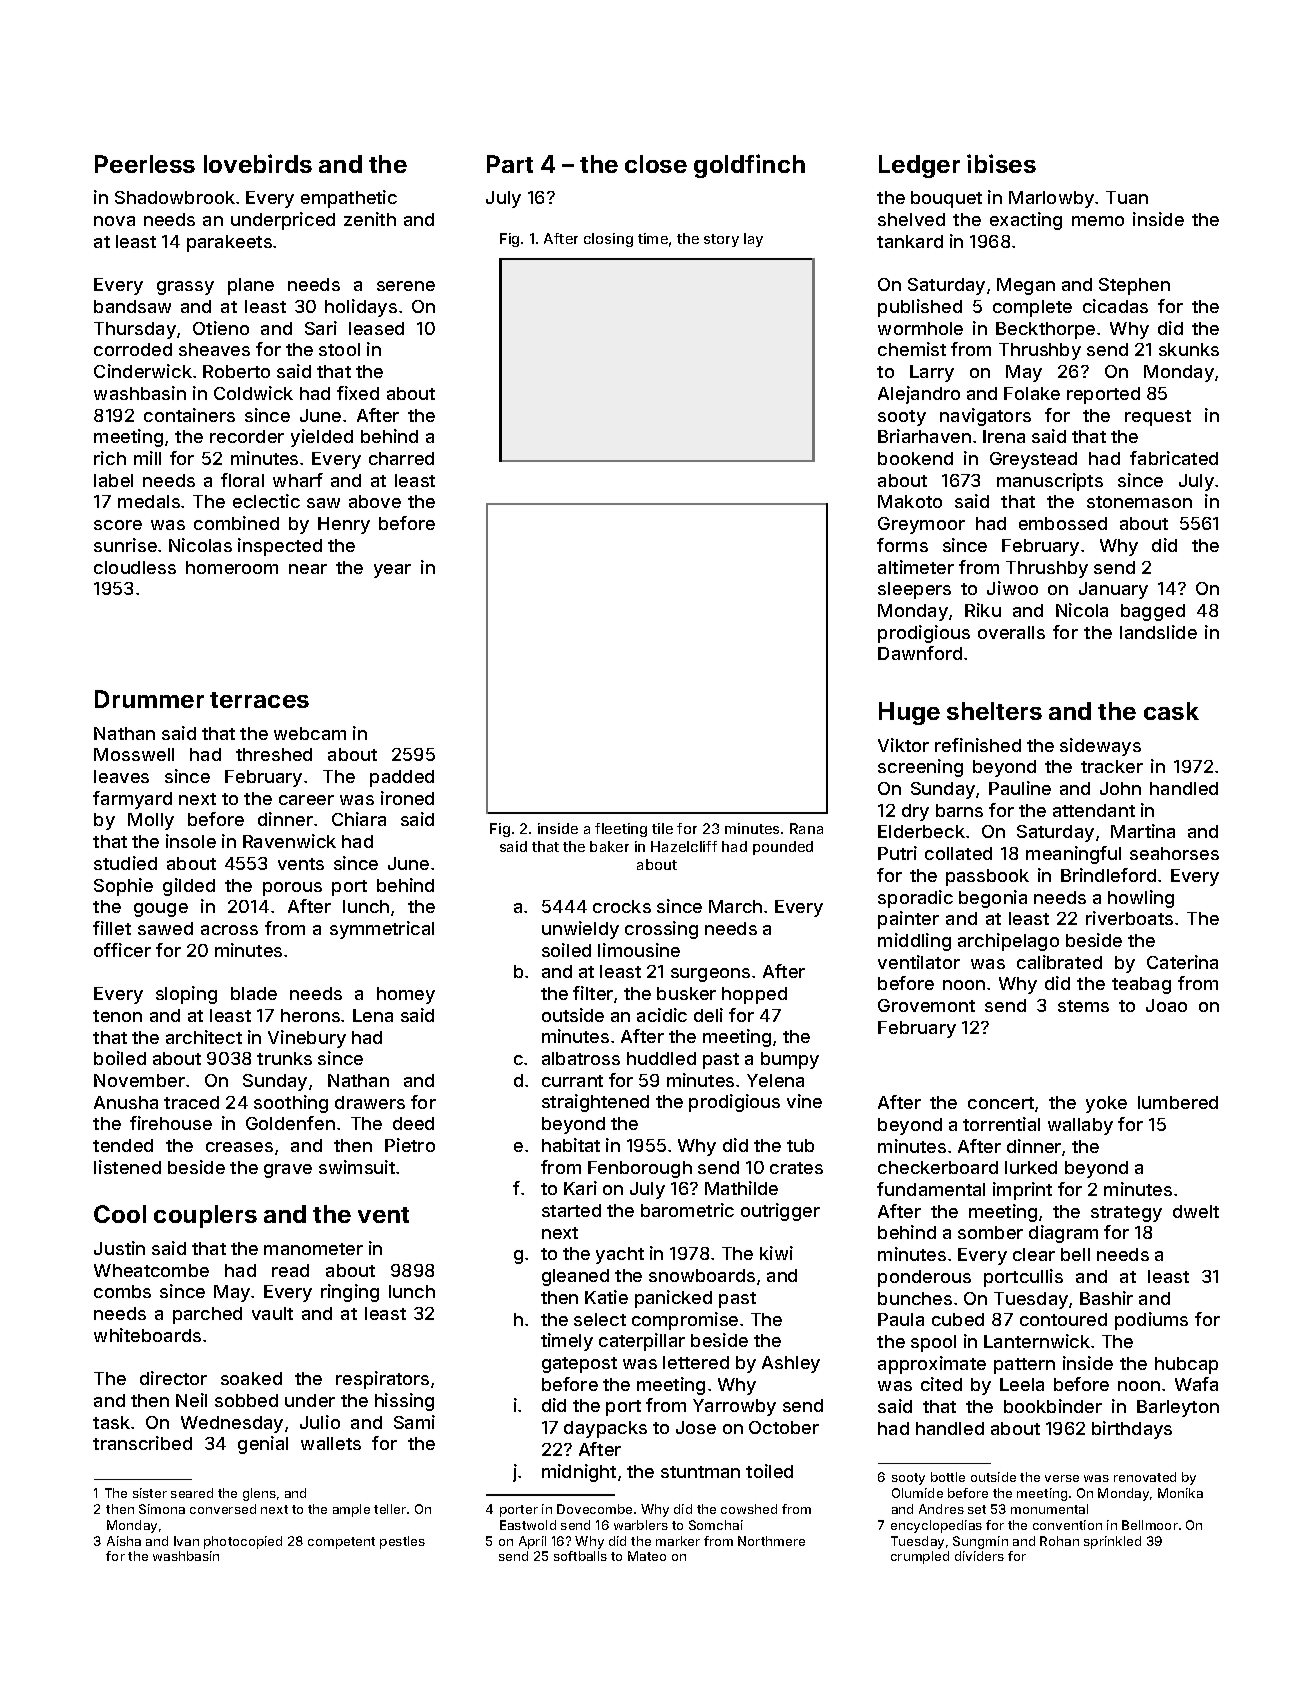 The width and height of the image is (1314, 1700). I want to click on Caterina, so click(1182, 962).
